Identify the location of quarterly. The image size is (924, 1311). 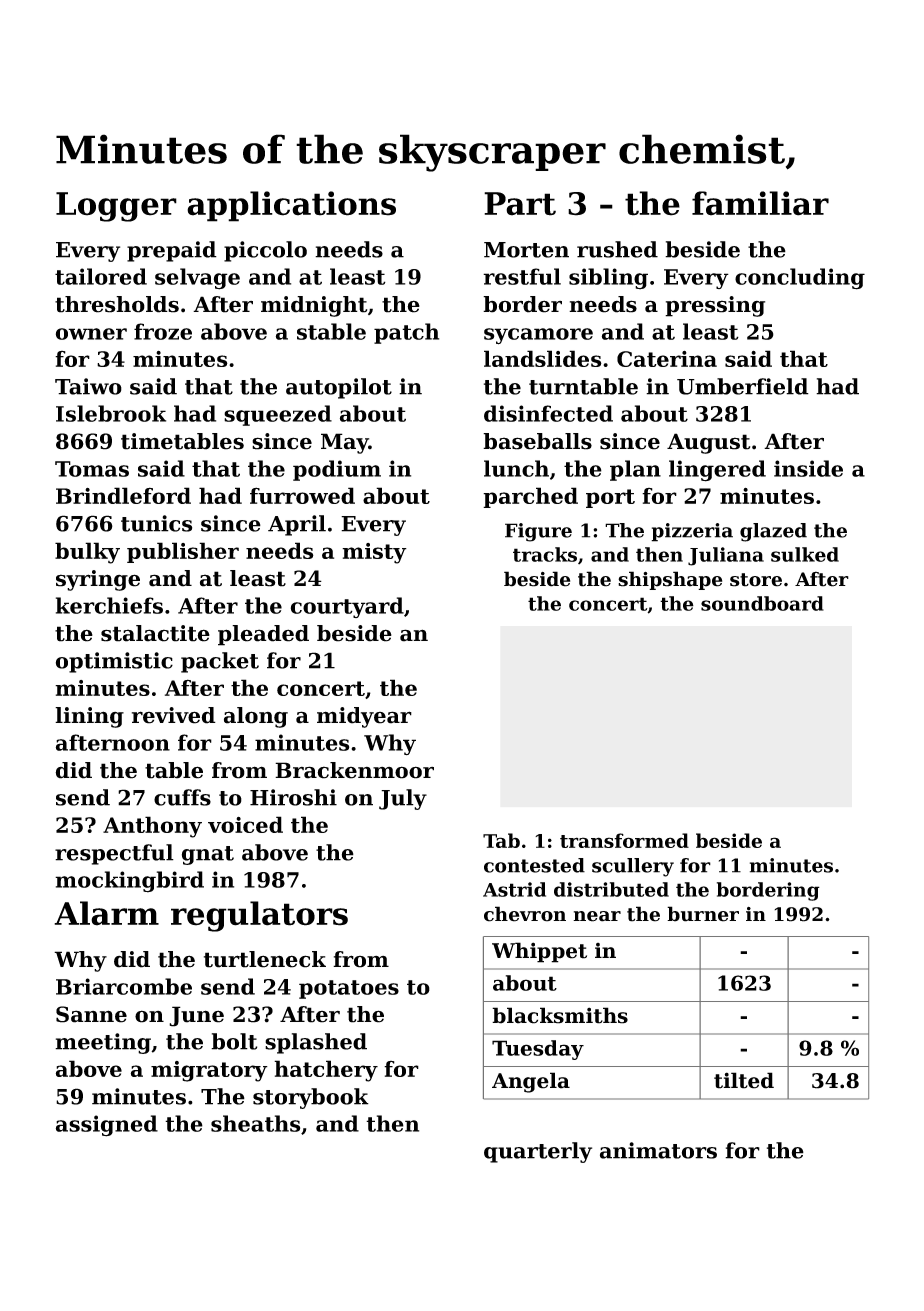
(538, 1152).
